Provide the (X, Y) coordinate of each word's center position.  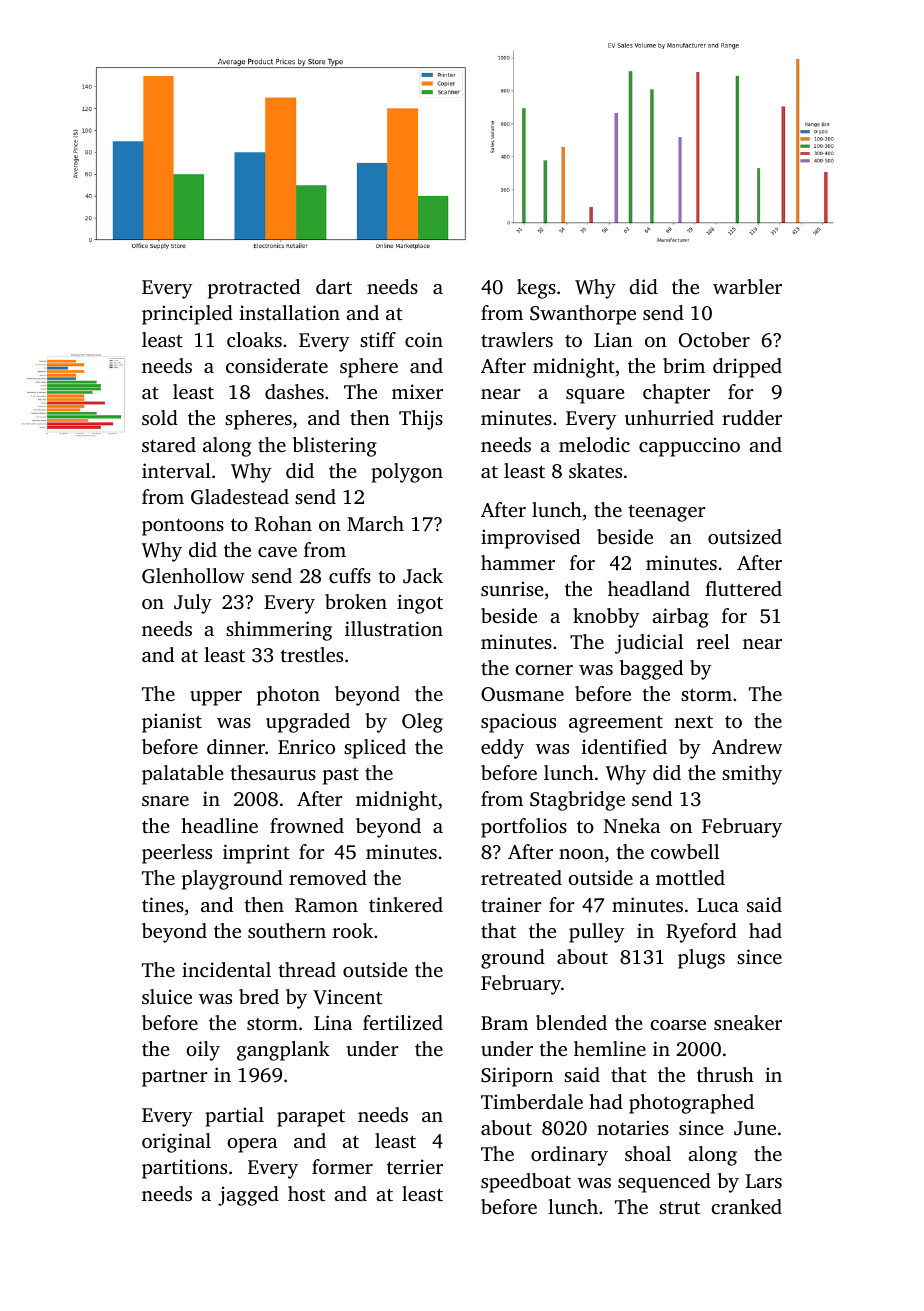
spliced (375, 749)
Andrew (747, 746)
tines (163, 904)
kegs (536, 289)
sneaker (748, 1022)
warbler (747, 286)
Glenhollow (193, 576)
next (693, 721)
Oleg (422, 723)
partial (234, 1117)
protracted (254, 289)
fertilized (403, 1022)
